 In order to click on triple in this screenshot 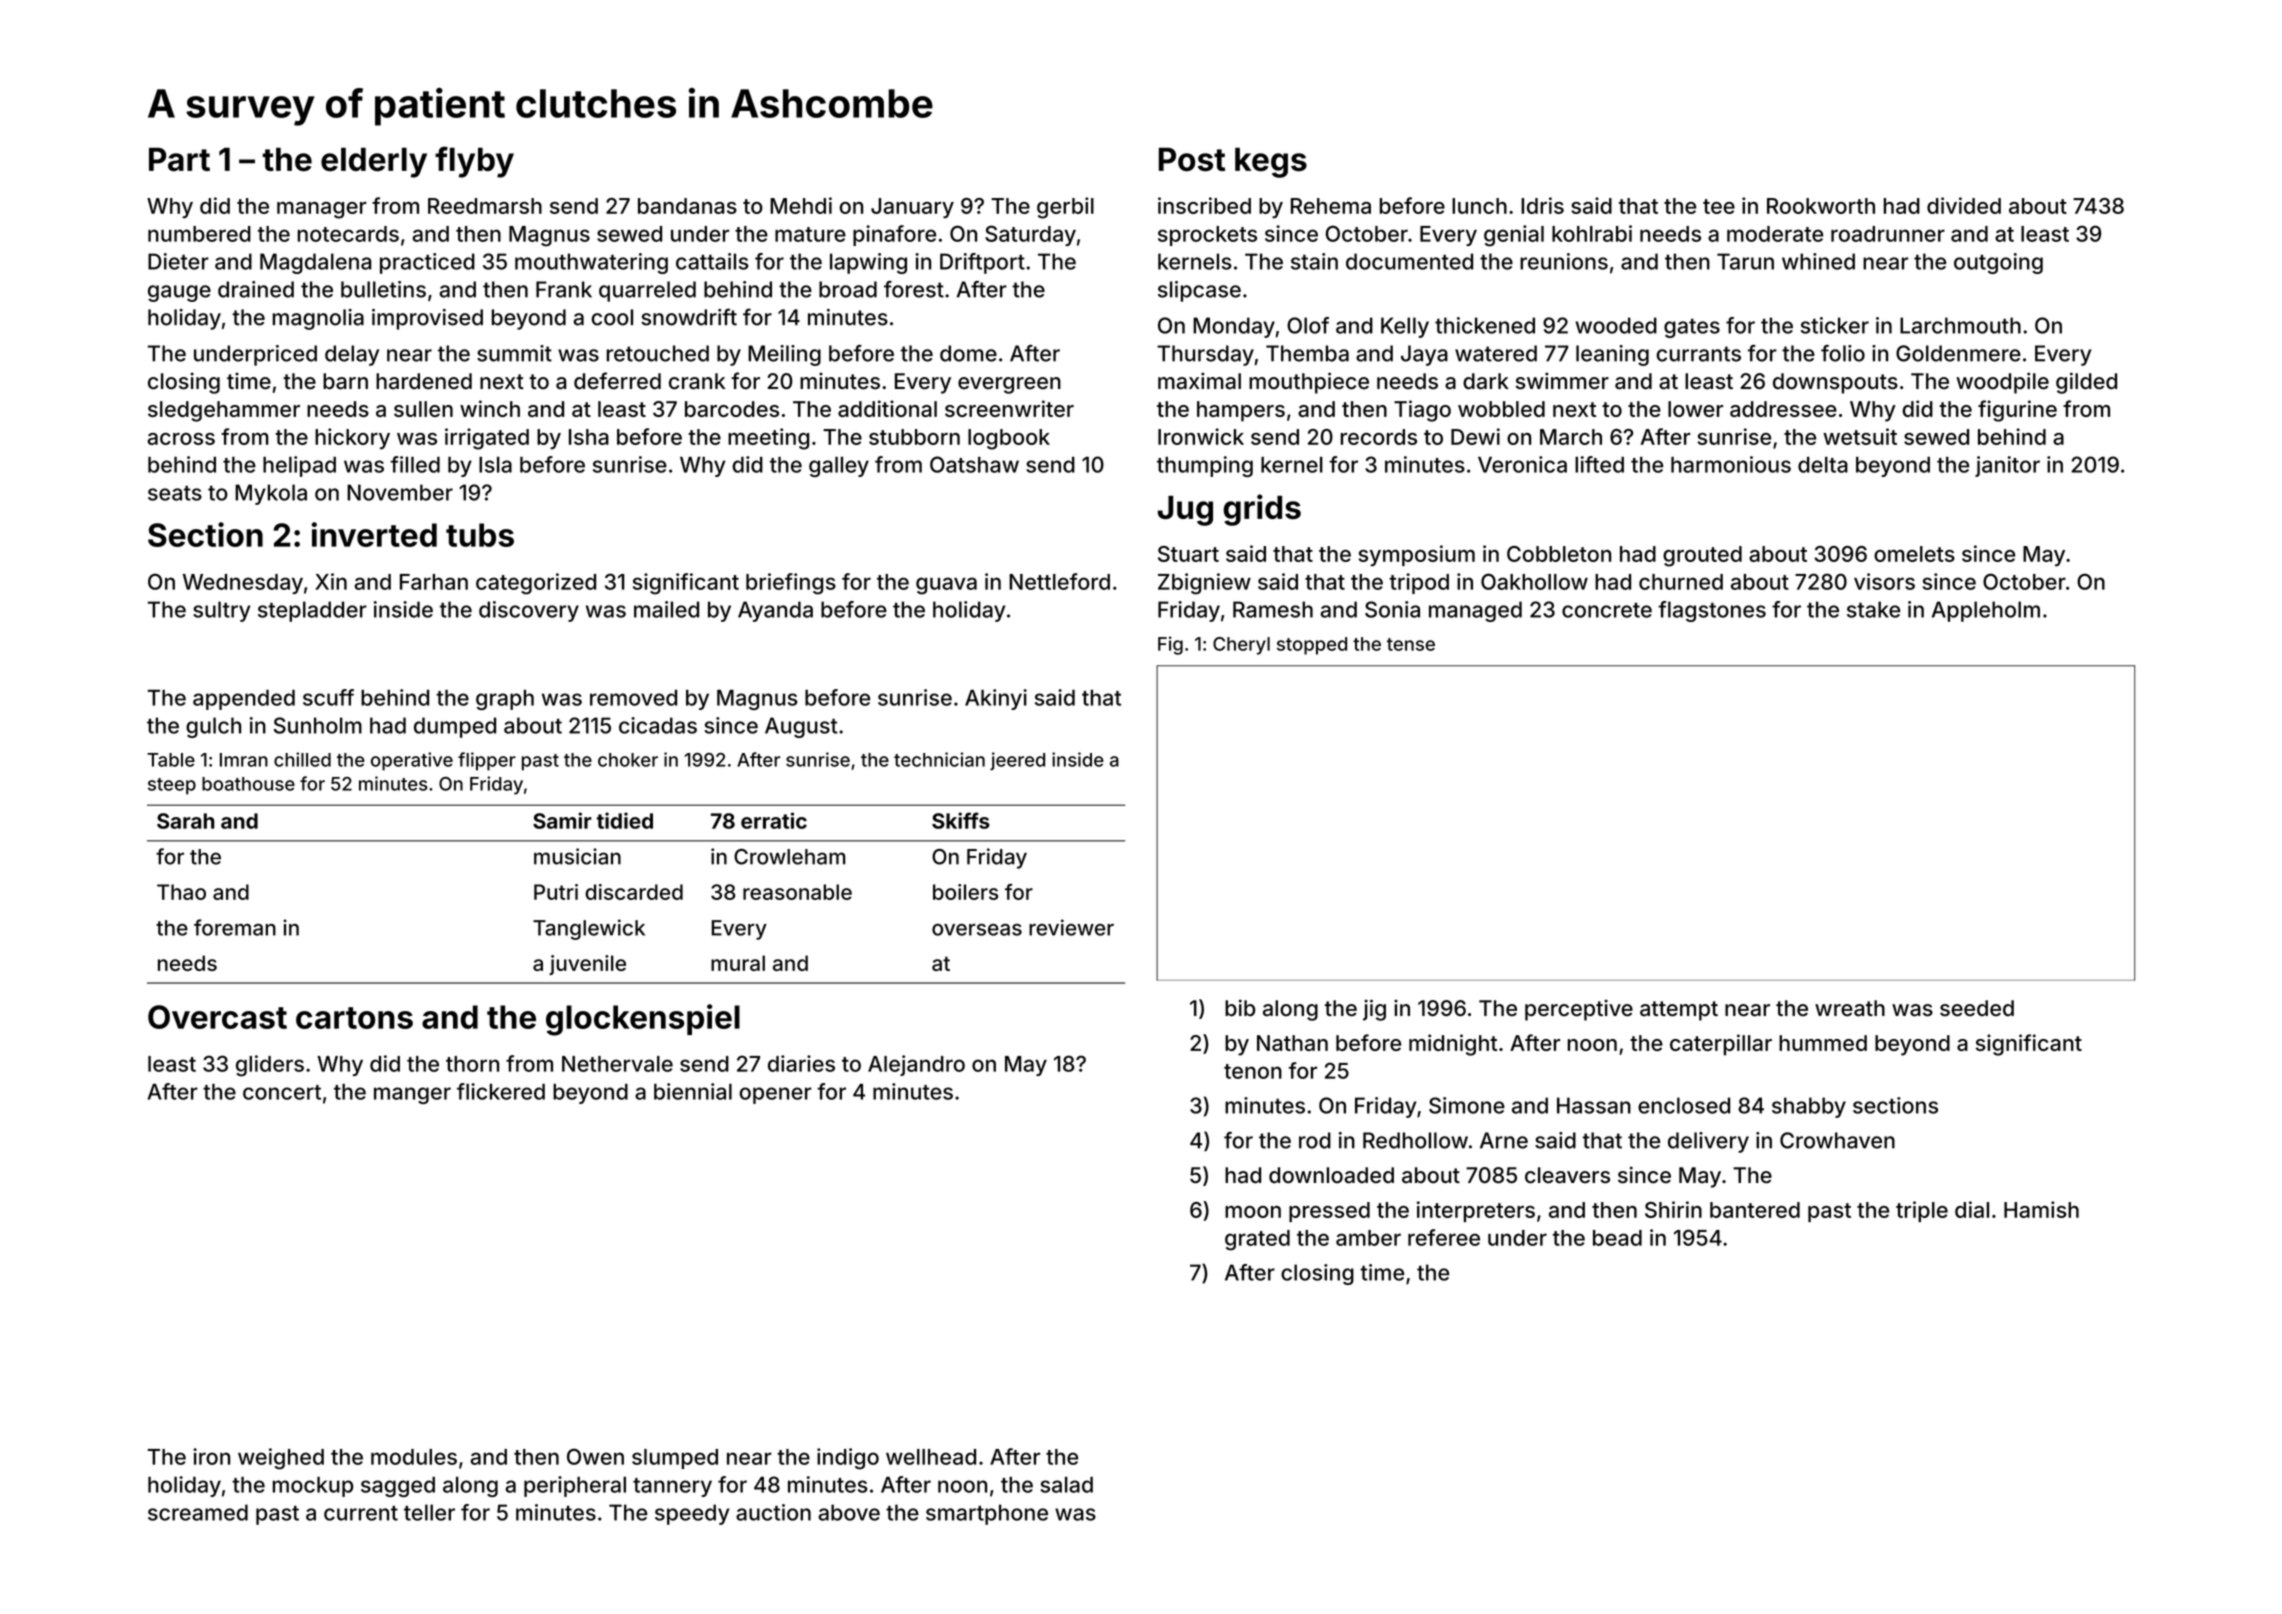, I will do `click(1922, 1211)`.
